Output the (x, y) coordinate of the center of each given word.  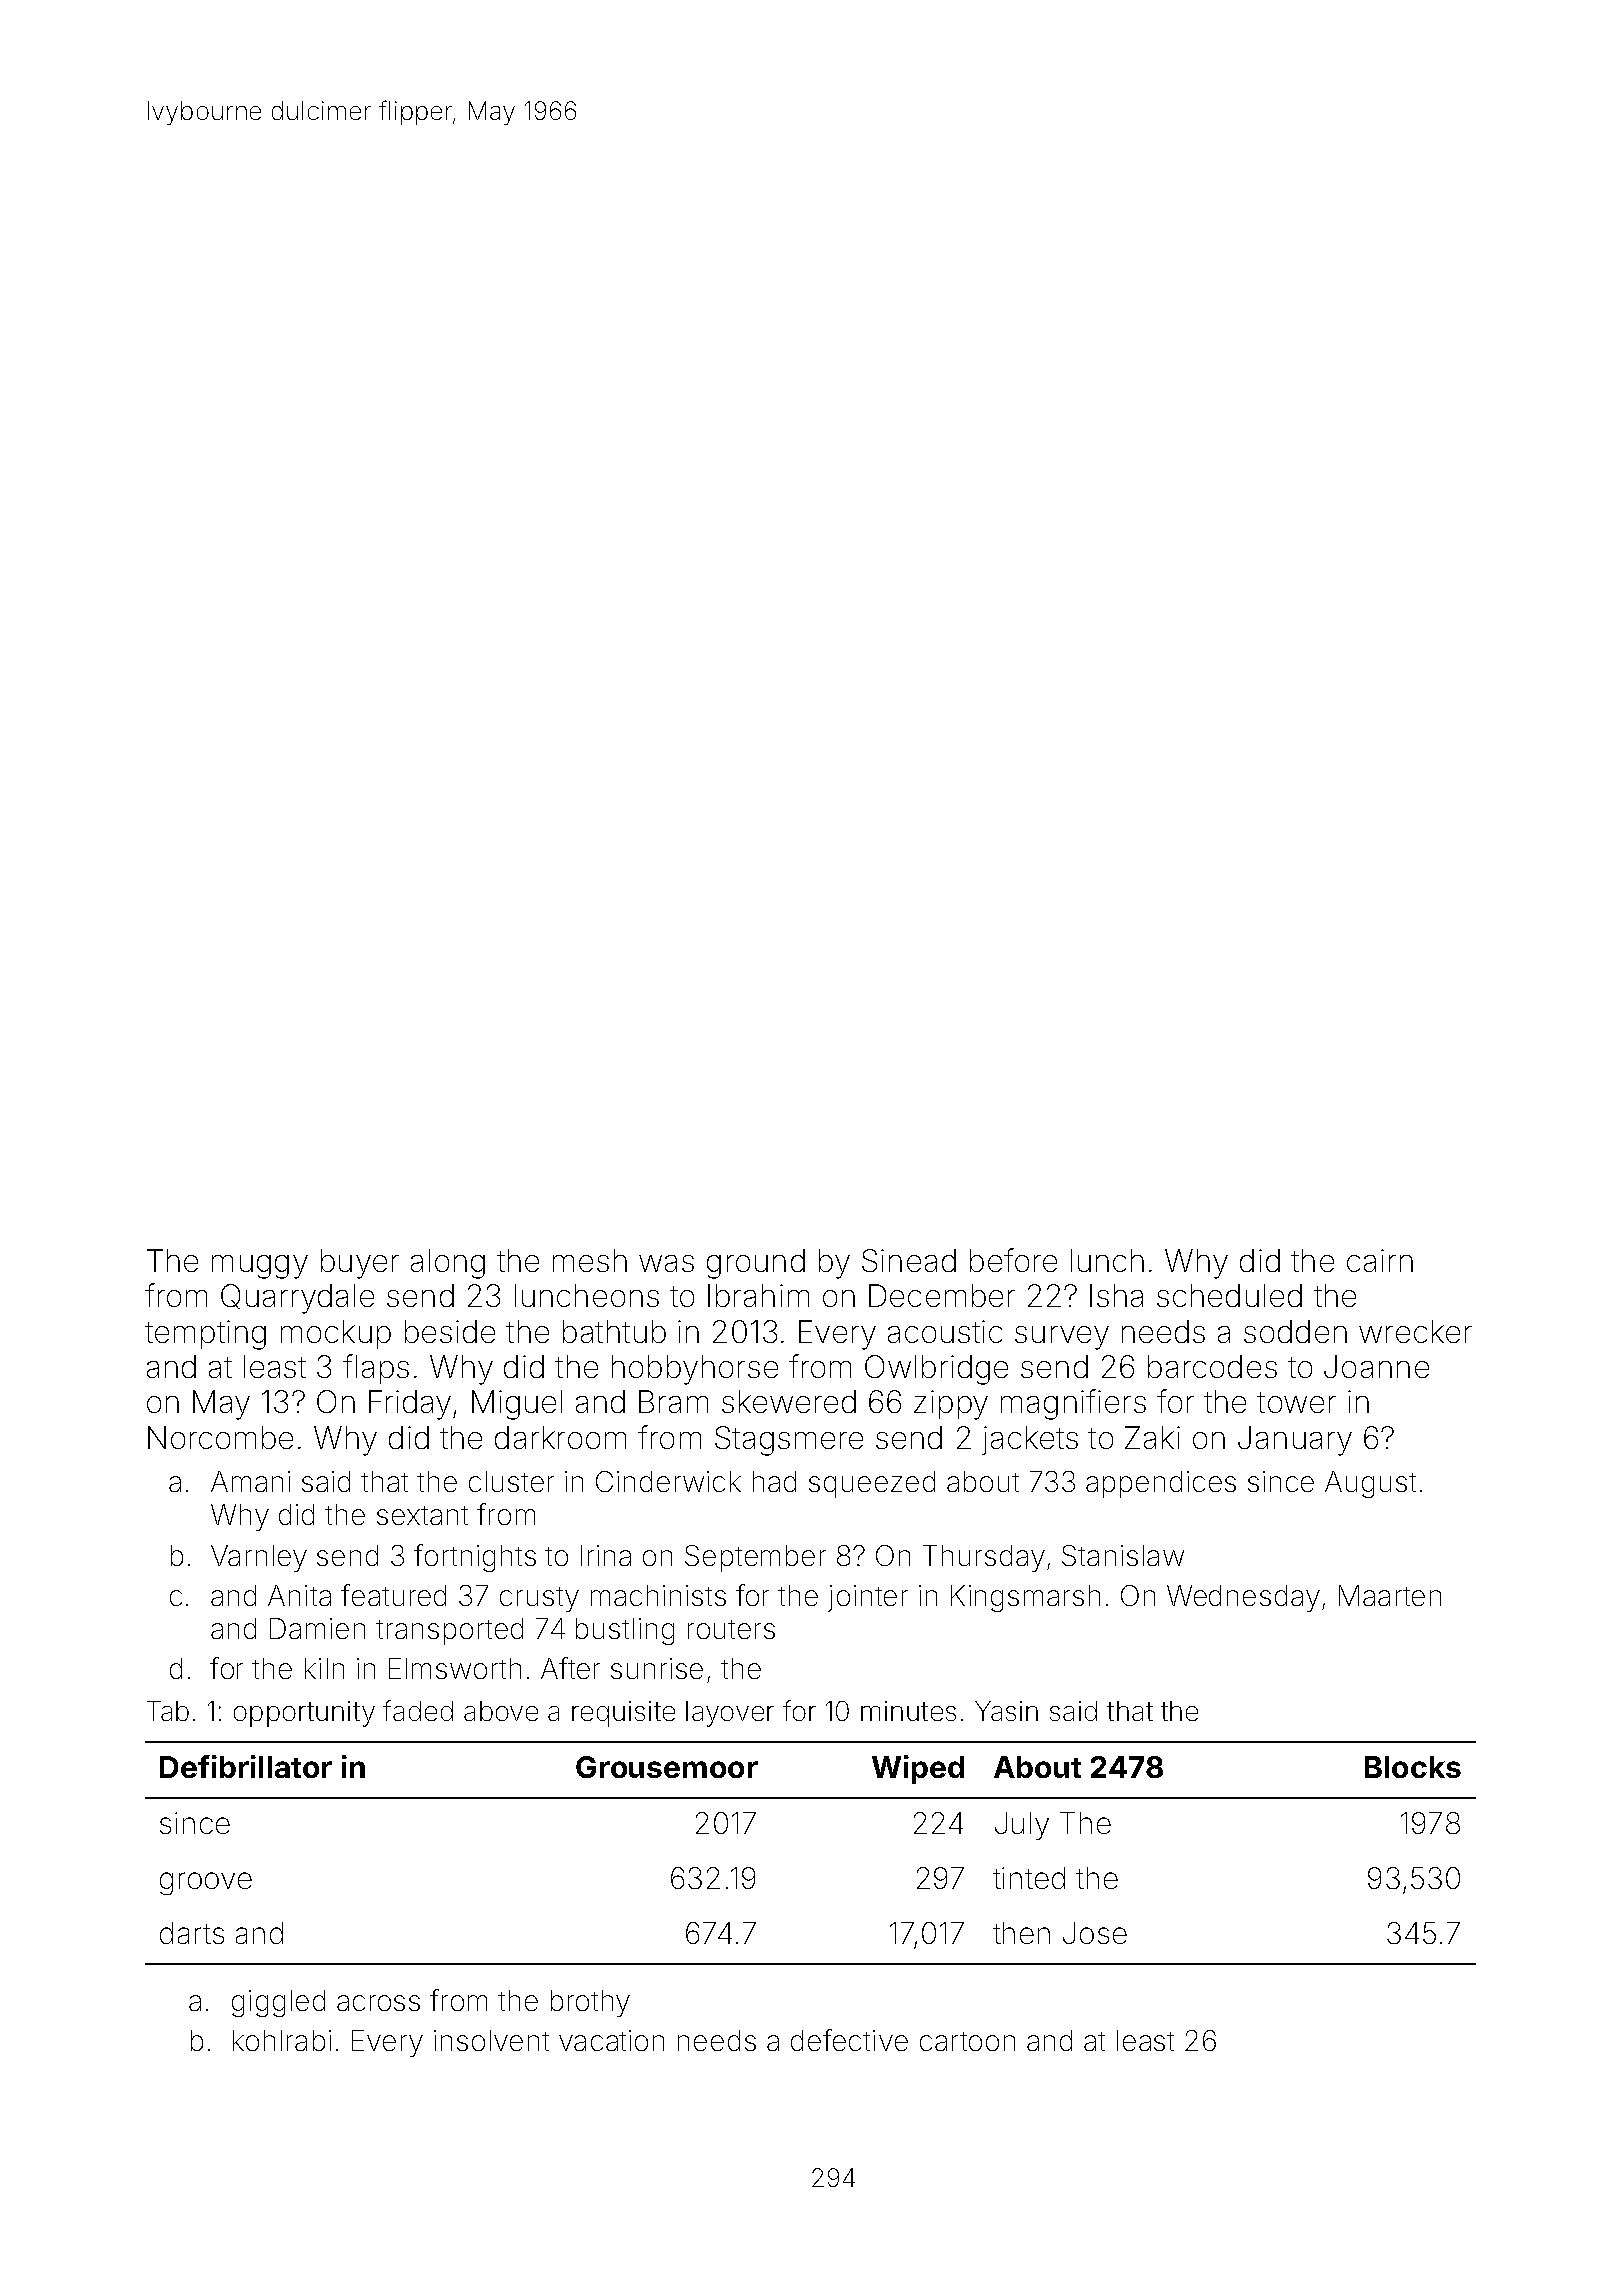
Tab (168, 1711)
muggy (260, 1267)
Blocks (1413, 1767)
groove (206, 1883)
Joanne (1376, 1366)
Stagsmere (789, 1441)
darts (192, 1933)
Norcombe (220, 1437)
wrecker (1415, 1331)
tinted (1029, 1878)
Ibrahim (758, 1295)
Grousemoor (667, 1767)
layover (730, 1714)
